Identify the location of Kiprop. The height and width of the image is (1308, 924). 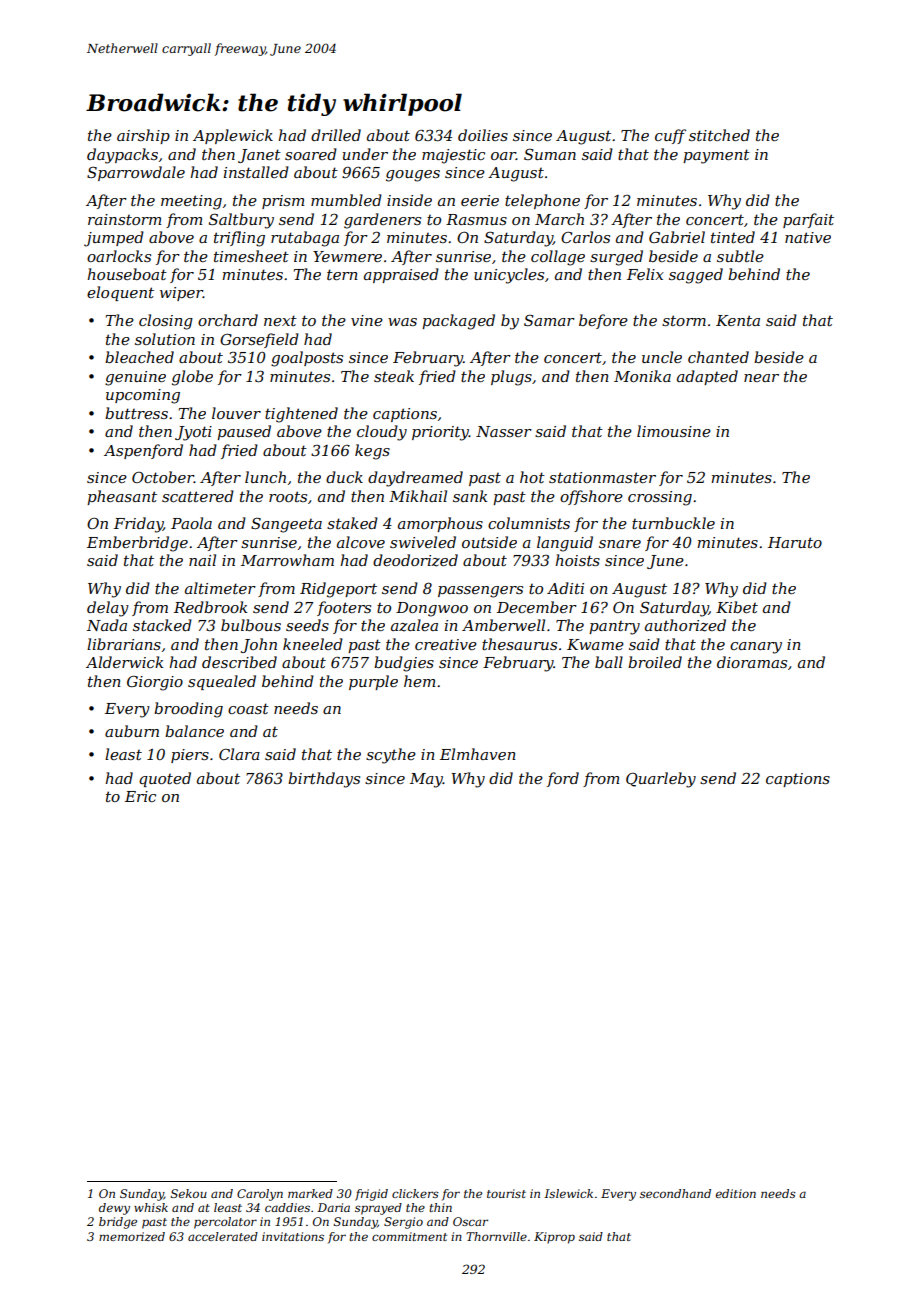
(554, 1238).
